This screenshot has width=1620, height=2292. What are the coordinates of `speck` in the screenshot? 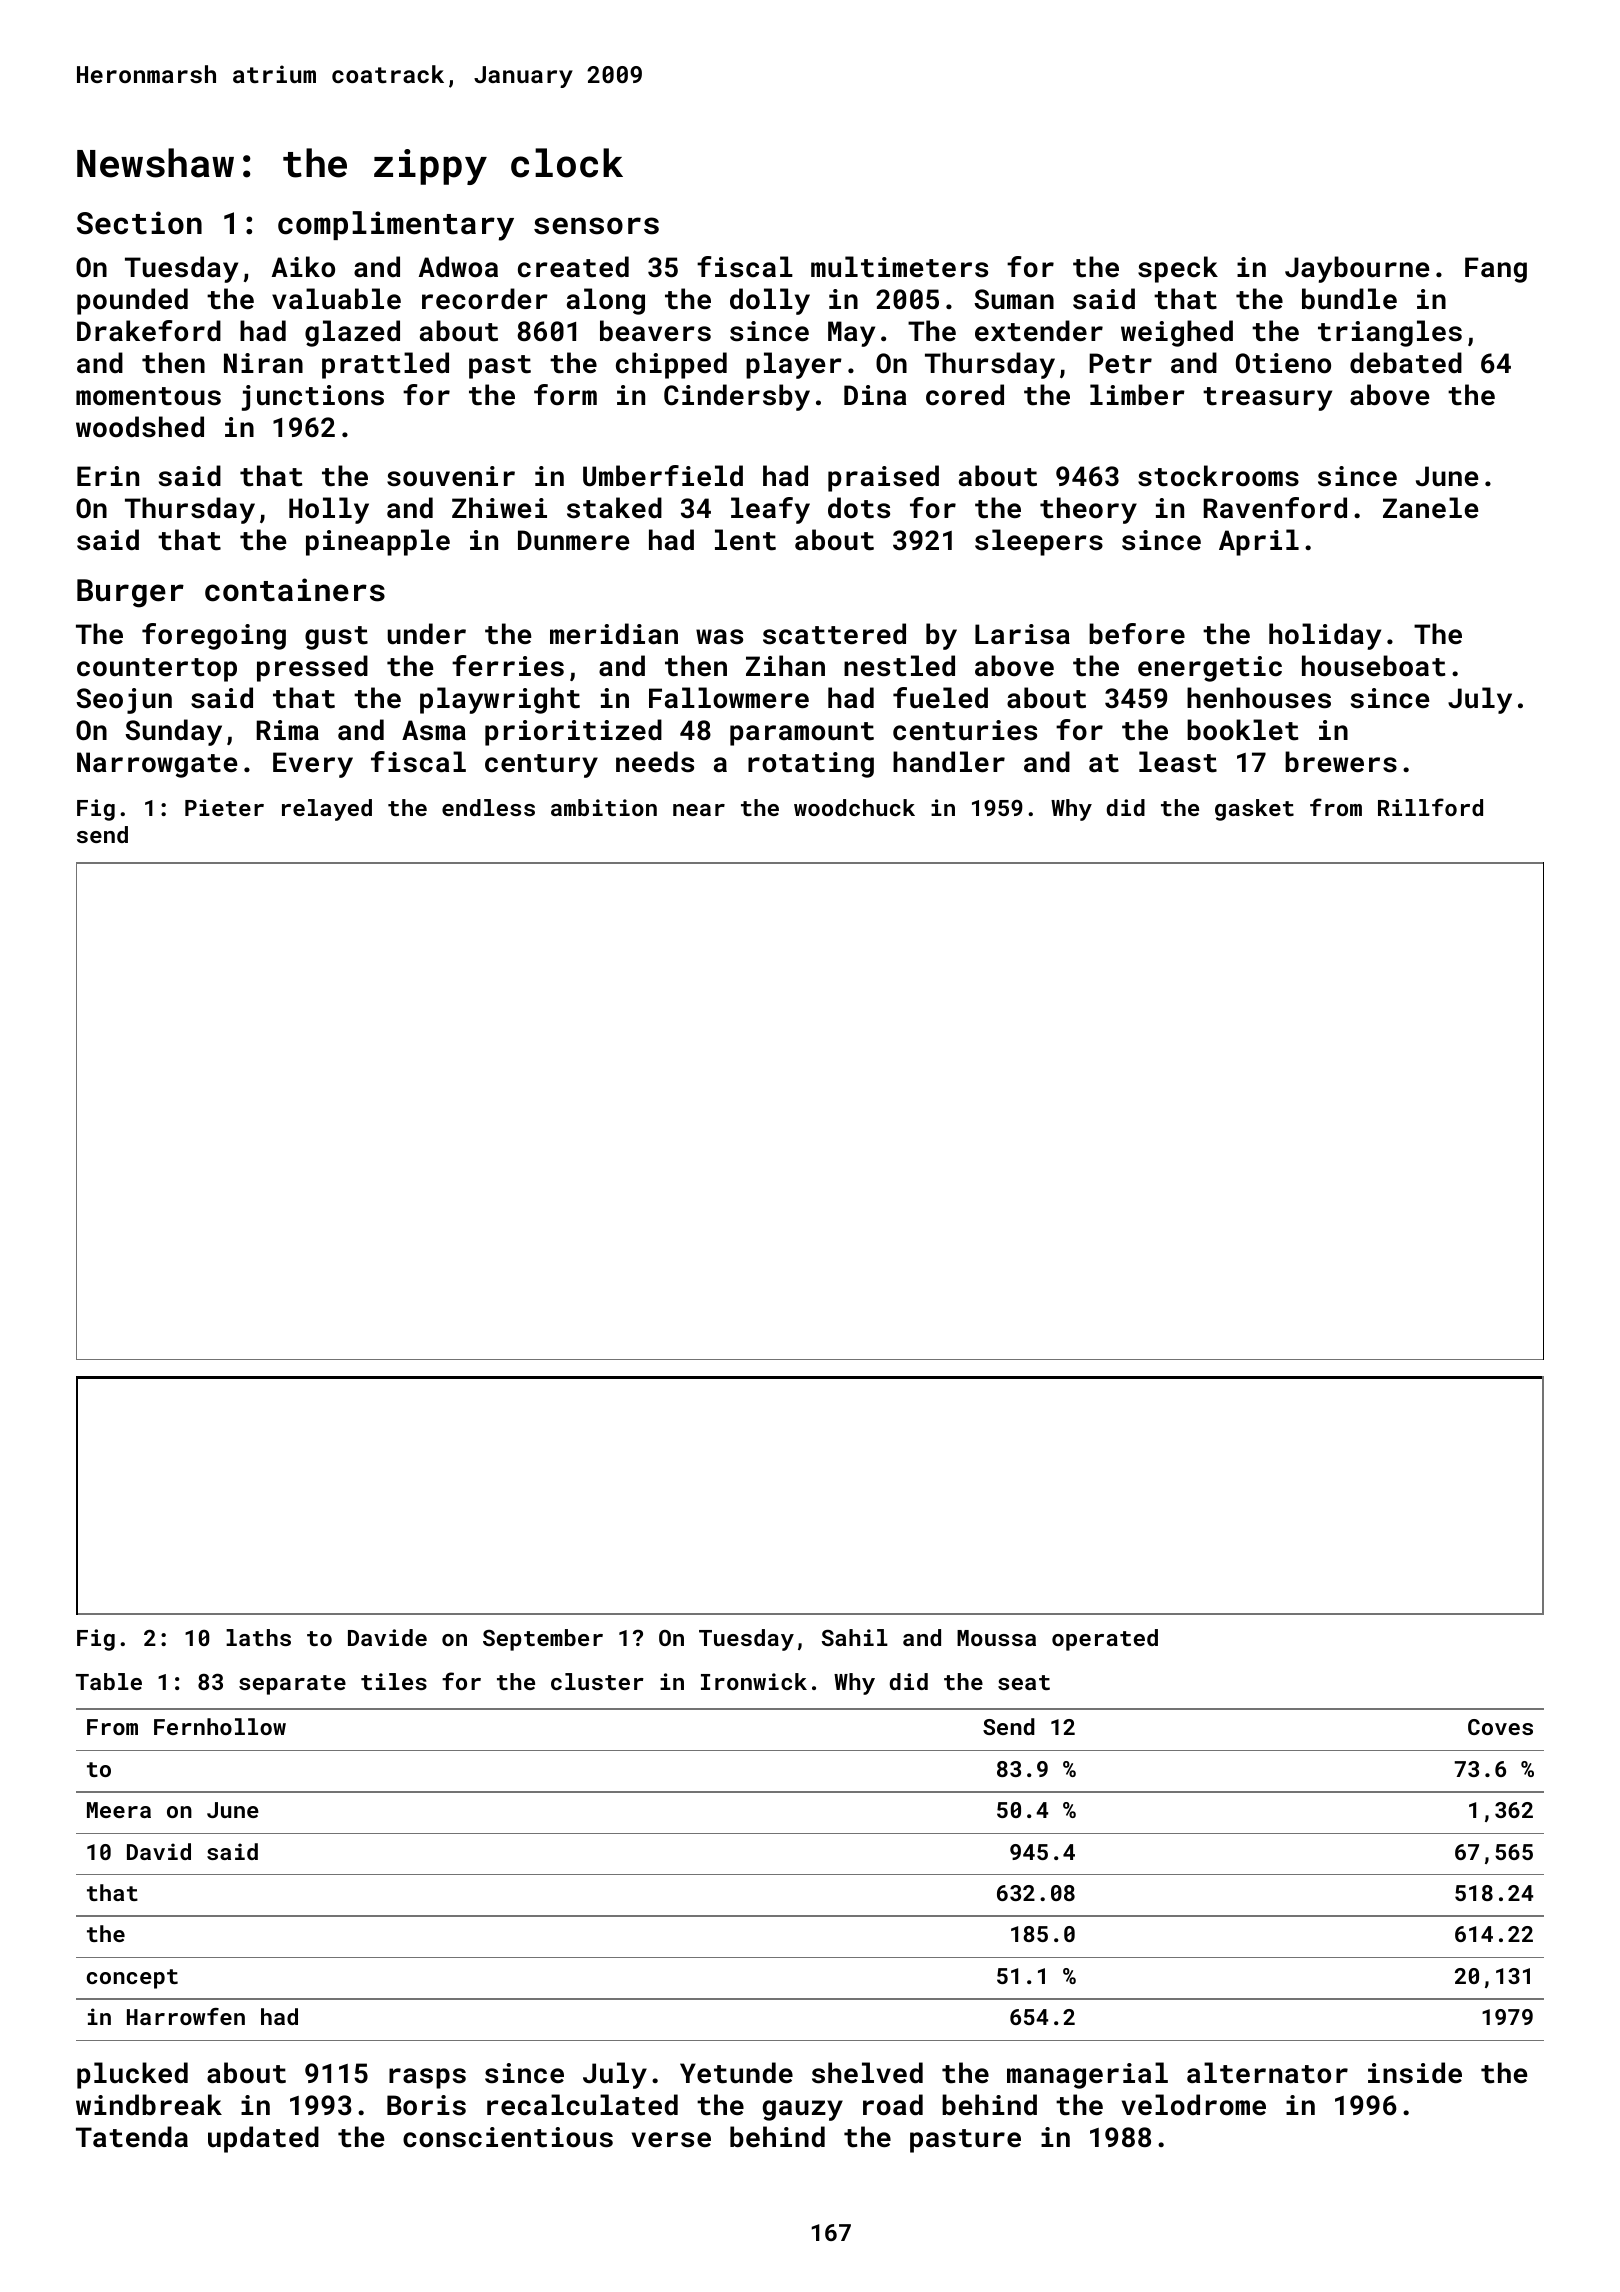 It's located at (1178, 269).
